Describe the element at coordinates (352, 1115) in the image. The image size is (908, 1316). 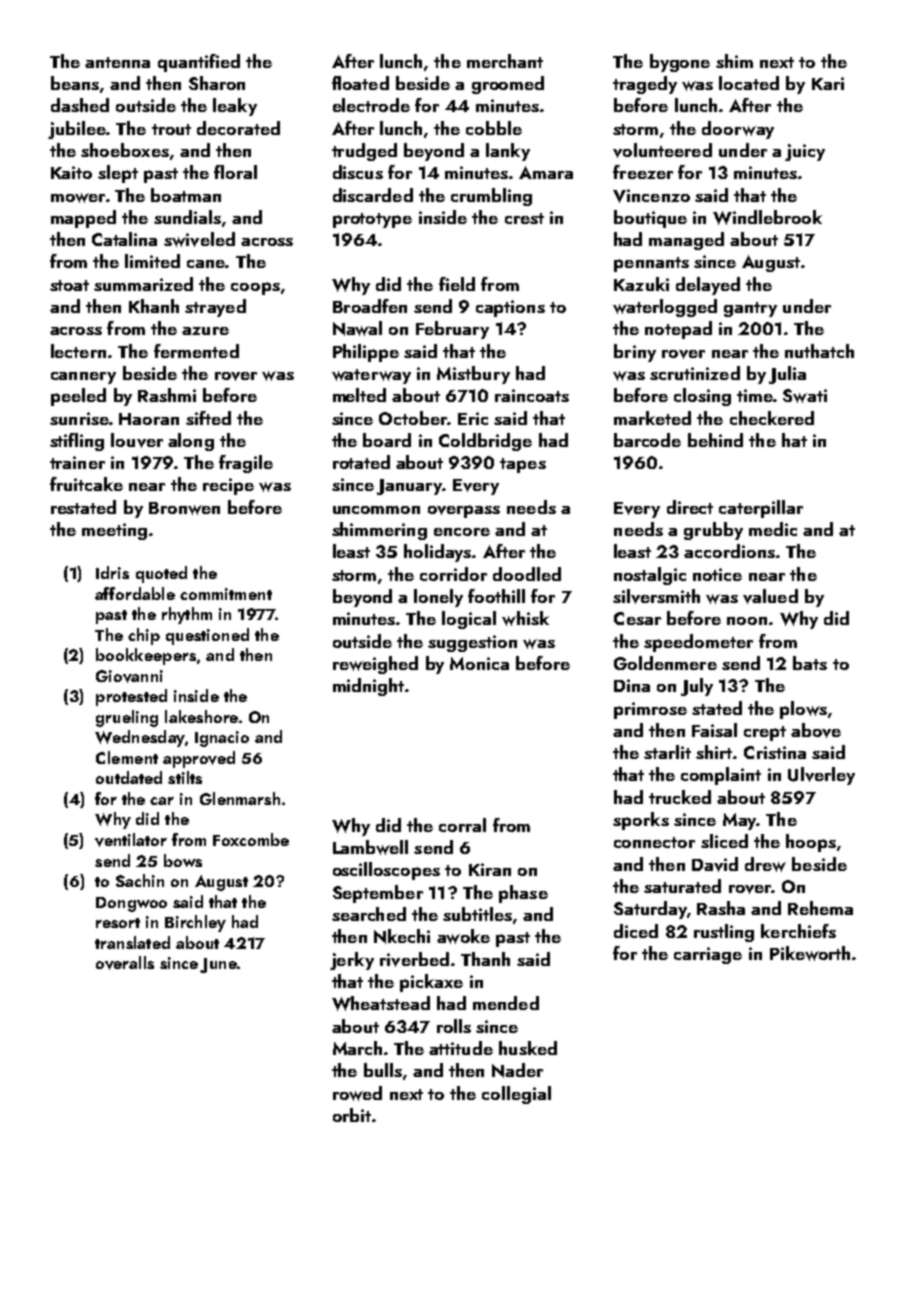
I see `orbit` at that location.
